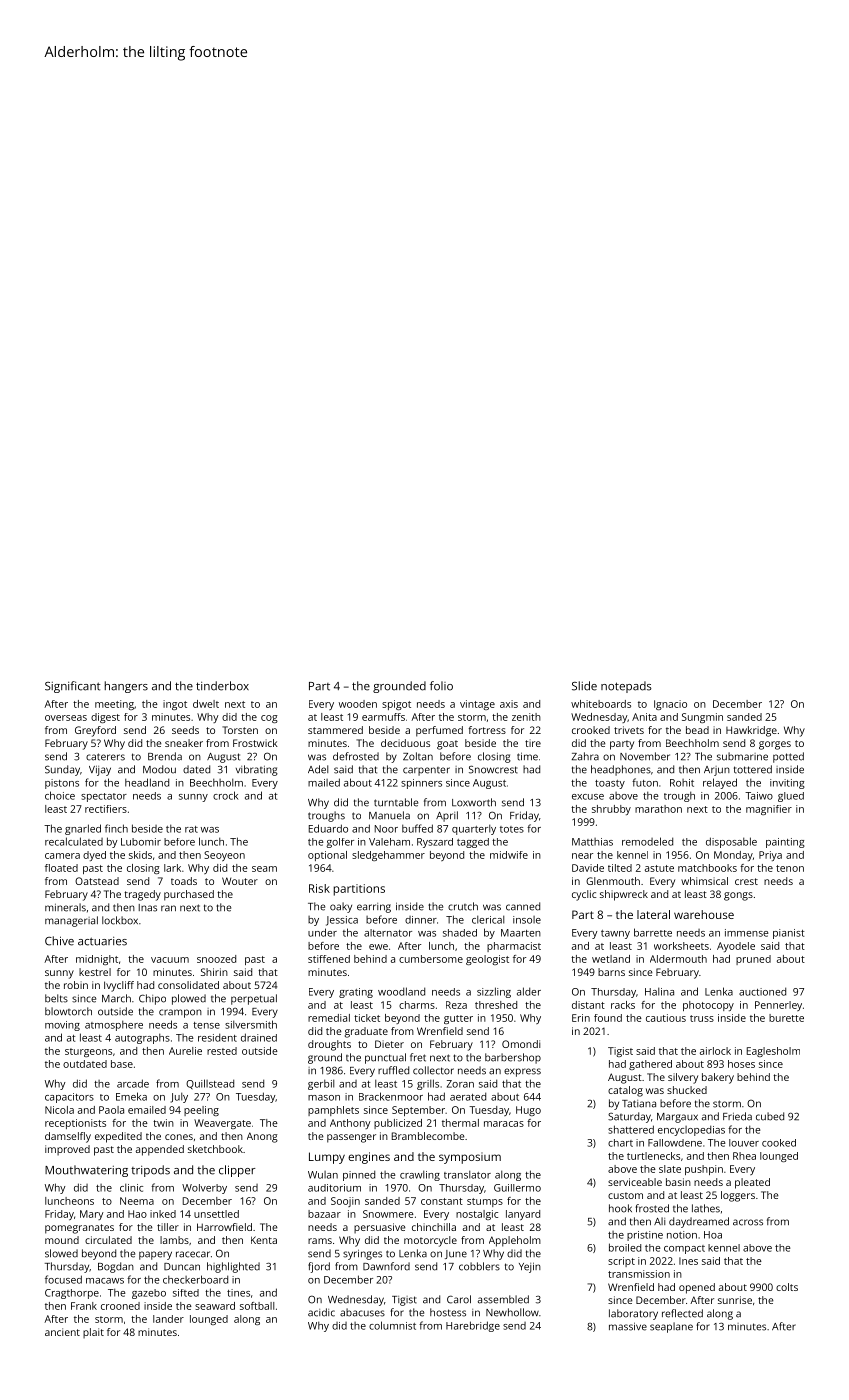 This screenshot has height=1400, width=849. Describe the element at coordinates (73, 687) in the screenshot. I see `Significant` at that location.
